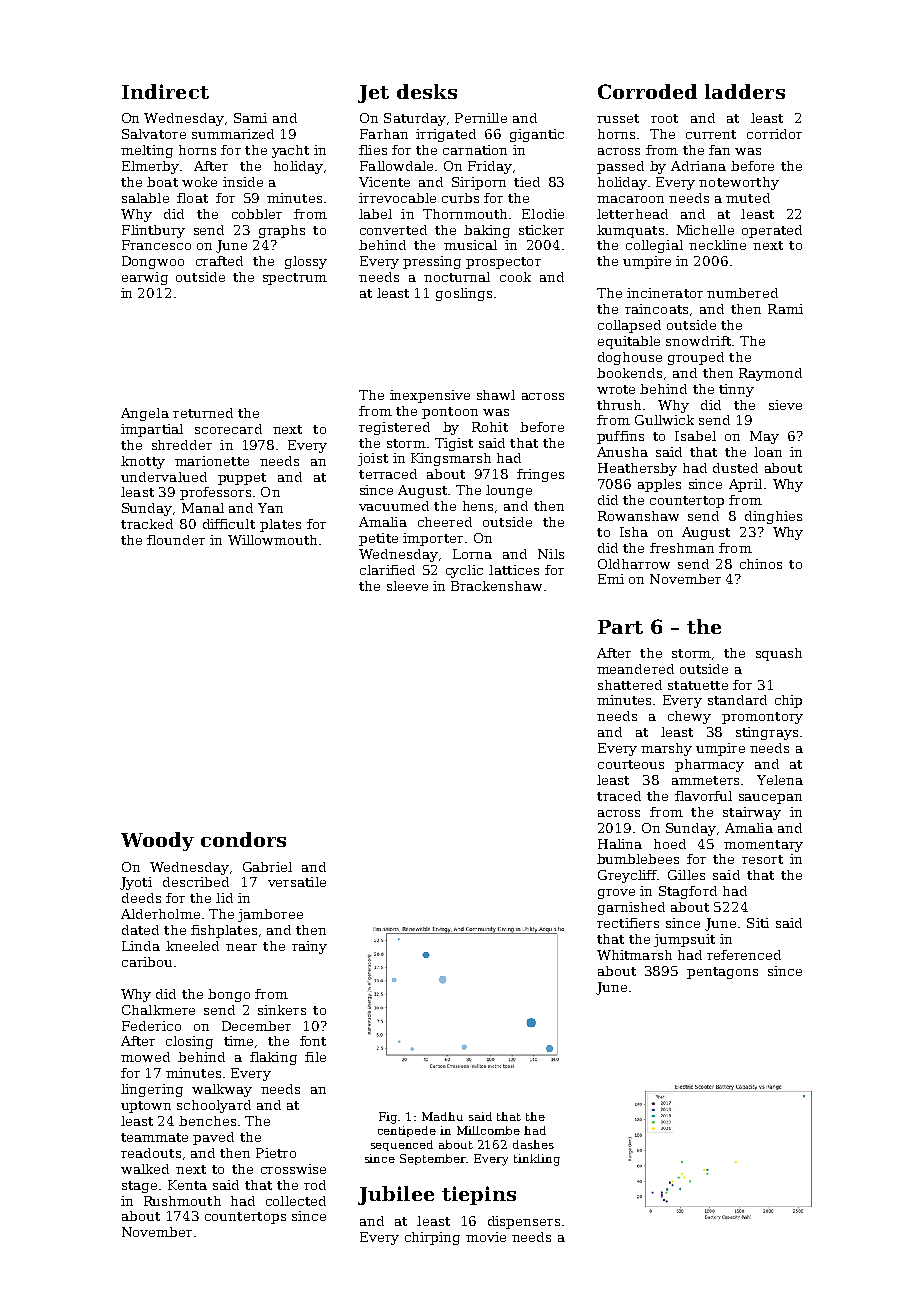 The height and width of the page is (1308, 924). What do you see at coordinates (176, 540) in the page?
I see `flounder` at bounding box center [176, 540].
